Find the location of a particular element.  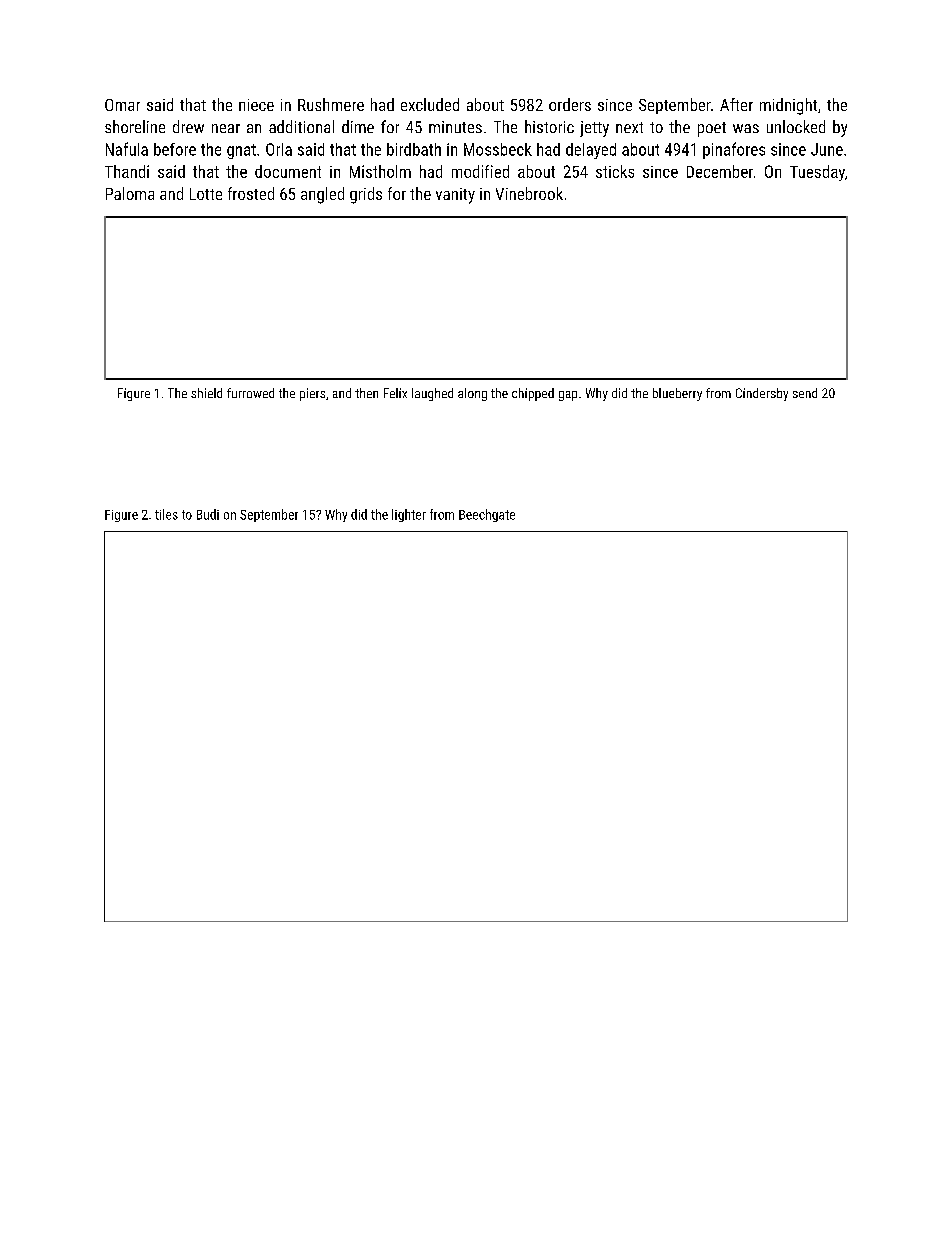

After is located at coordinates (736, 104).
